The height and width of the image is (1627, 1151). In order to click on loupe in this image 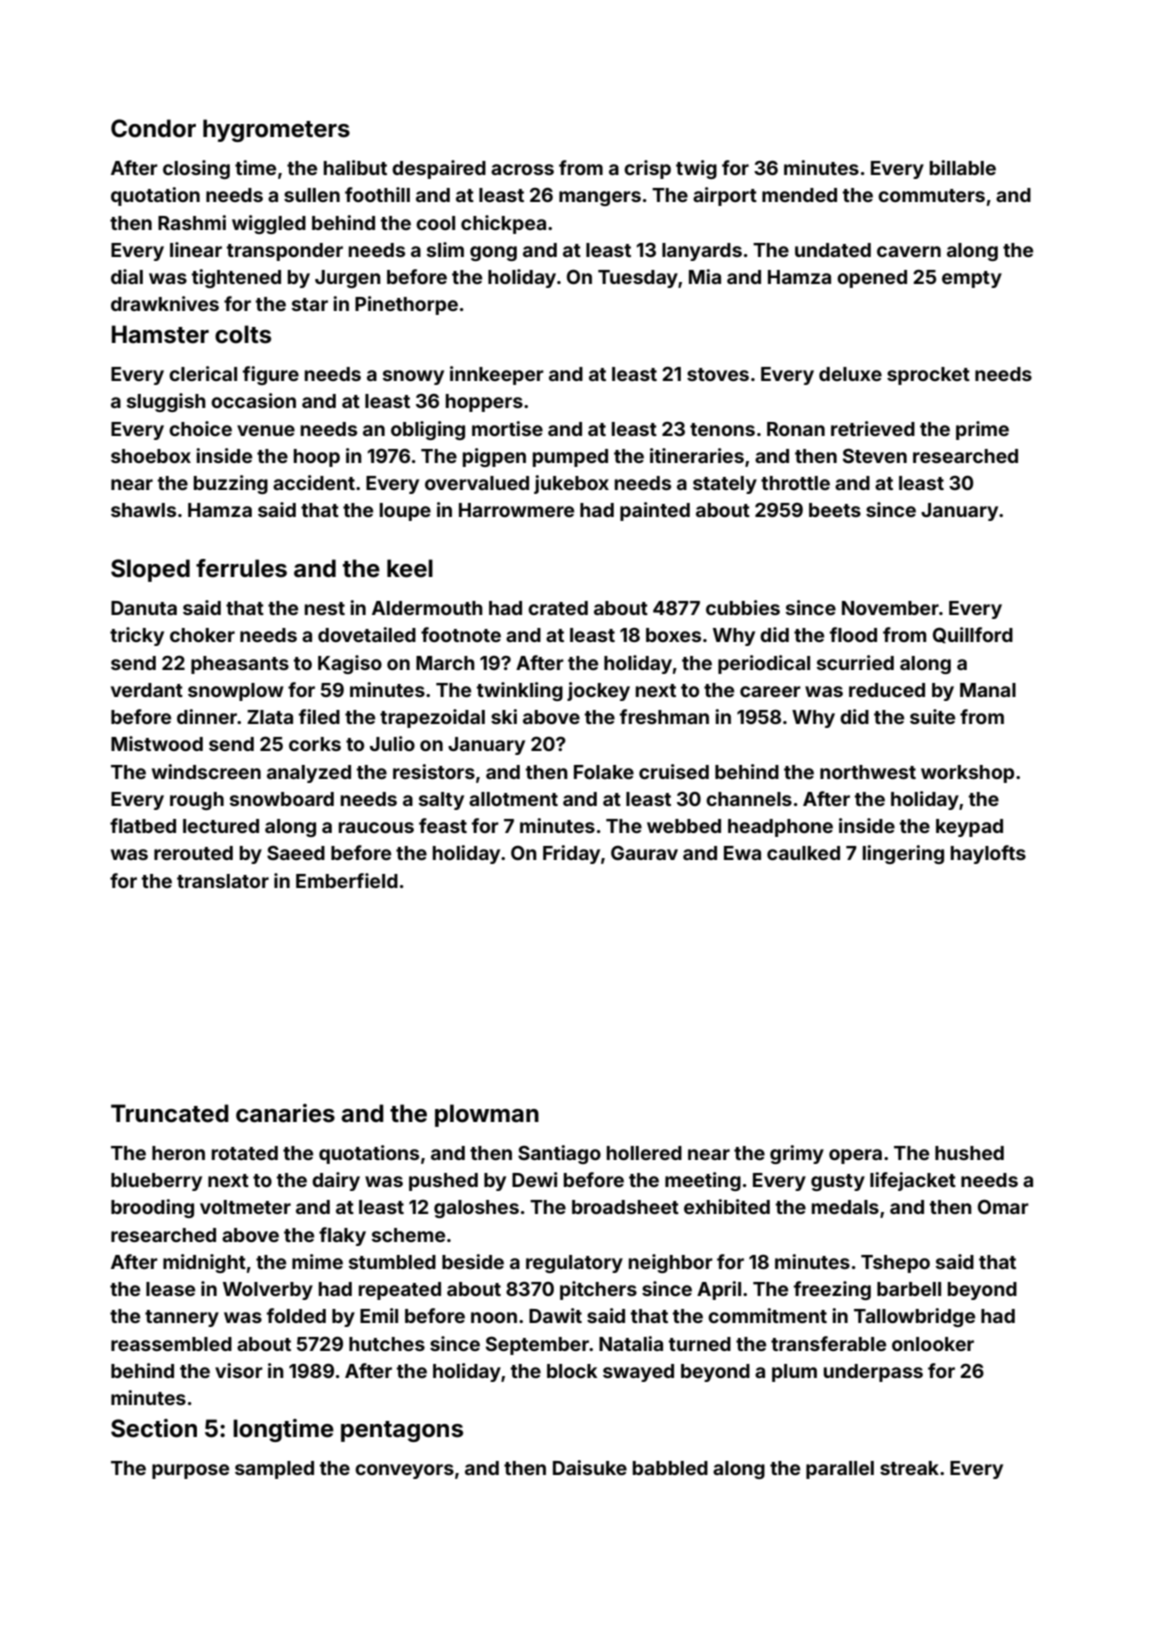, I will do `click(405, 512)`.
